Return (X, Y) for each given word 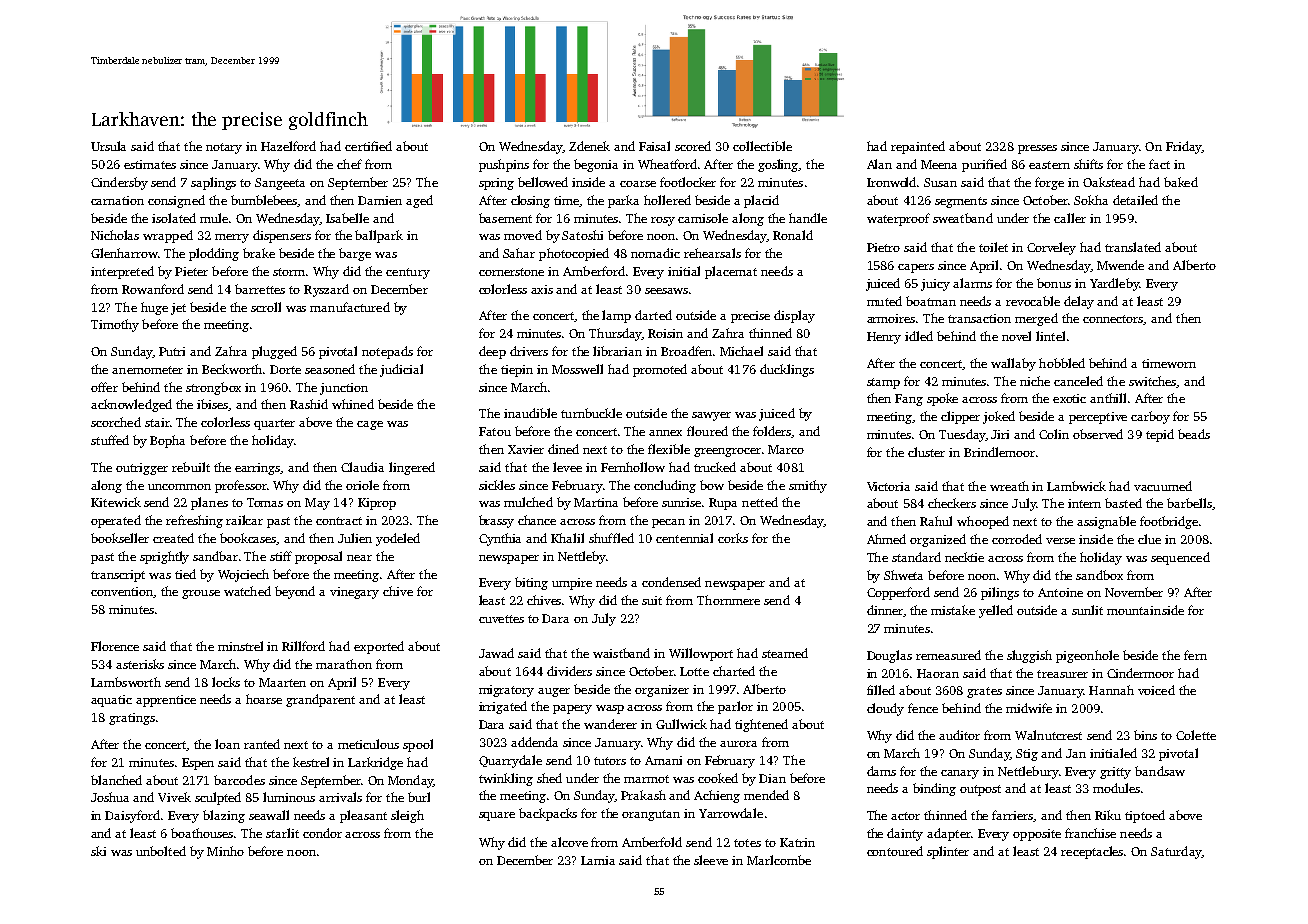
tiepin (517, 371)
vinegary (354, 593)
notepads (387, 352)
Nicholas (115, 235)
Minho (225, 851)
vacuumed (1163, 486)
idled (919, 336)
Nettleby (582, 557)
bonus (1054, 283)
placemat (731, 272)
